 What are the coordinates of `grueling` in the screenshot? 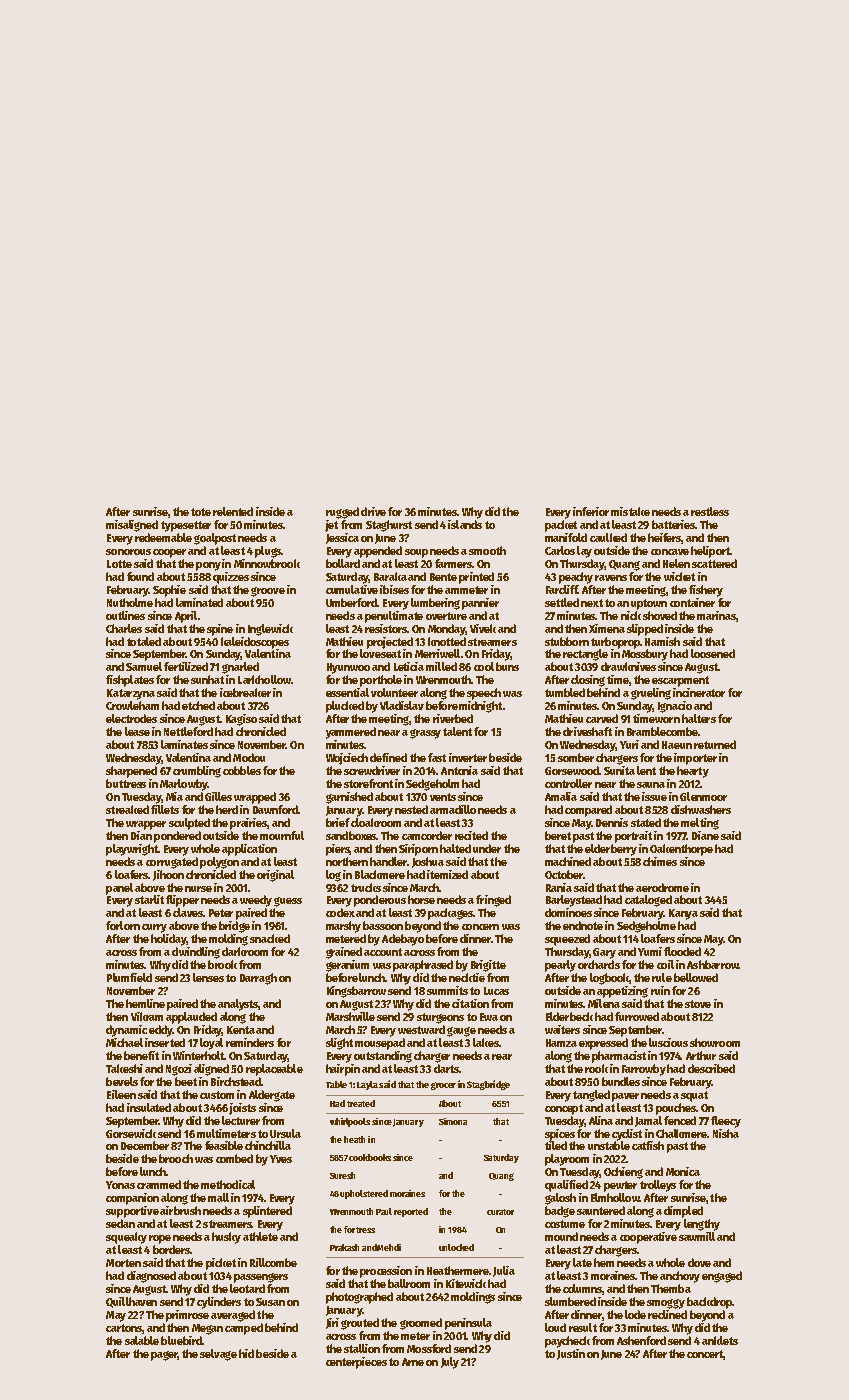 It's located at (651, 694).
